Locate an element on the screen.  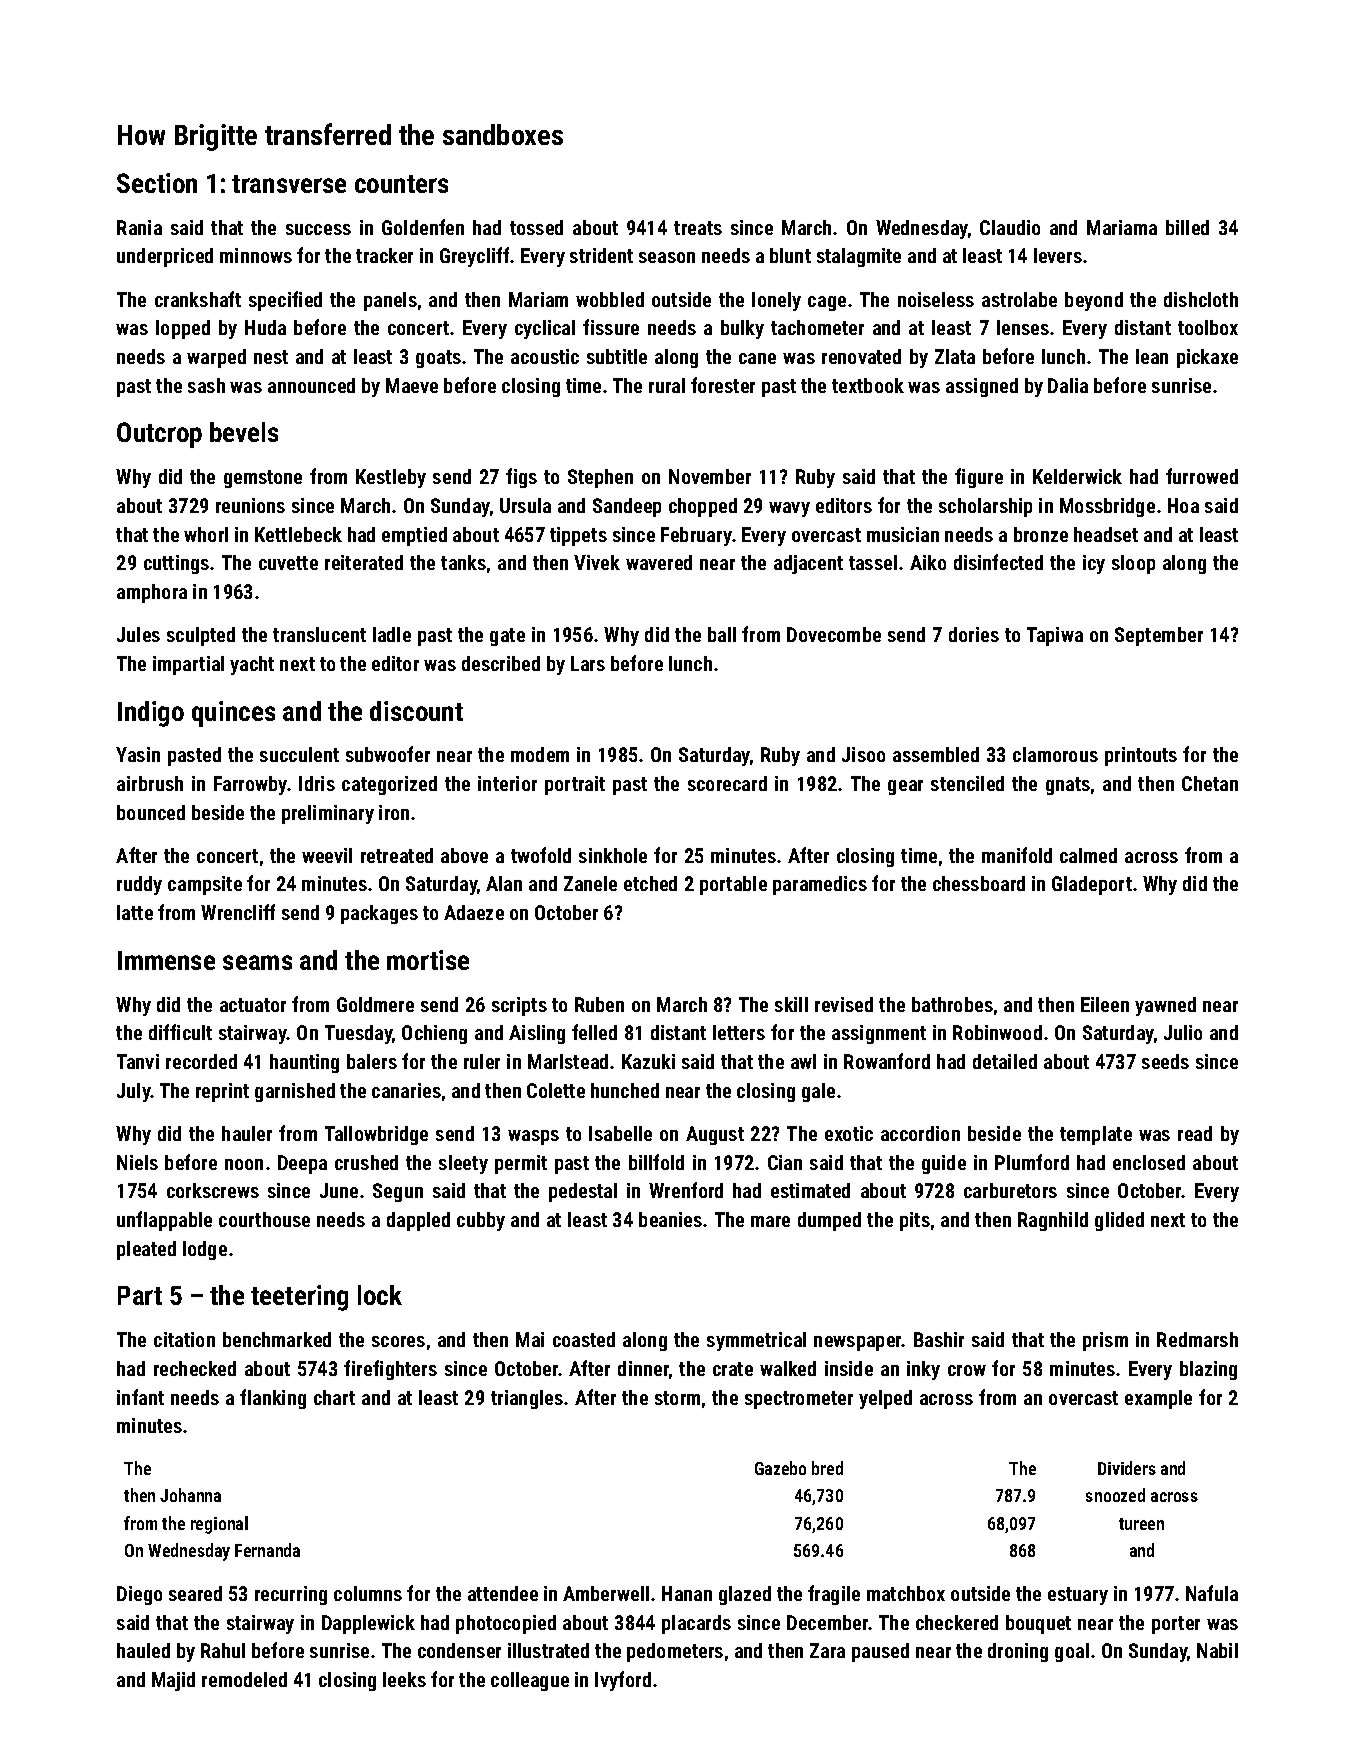
Kazuki is located at coordinates (648, 1061).
